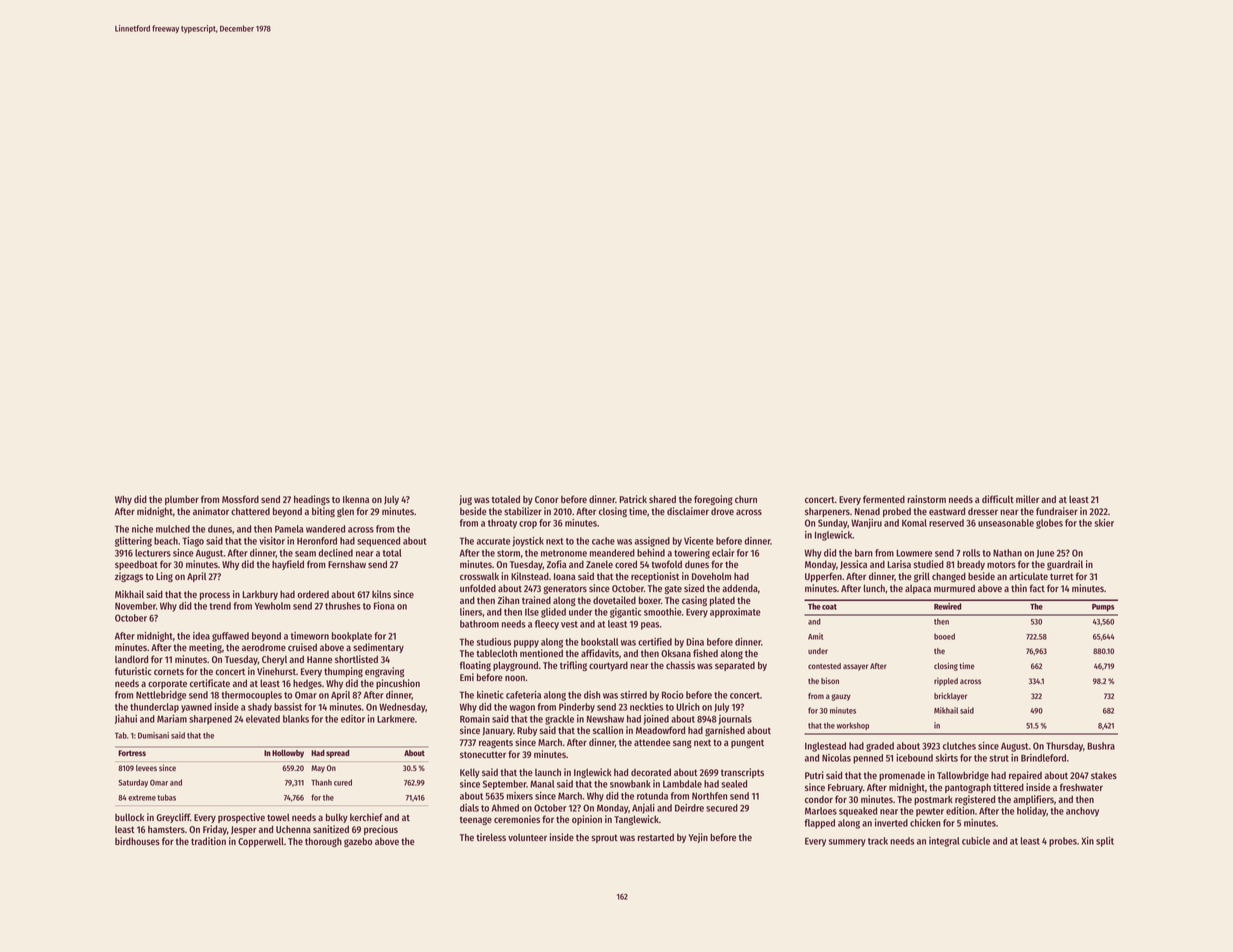 This screenshot has height=952, width=1233. Describe the element at coordinates (135, 606) in the screenshot. I see `November` at that location.
